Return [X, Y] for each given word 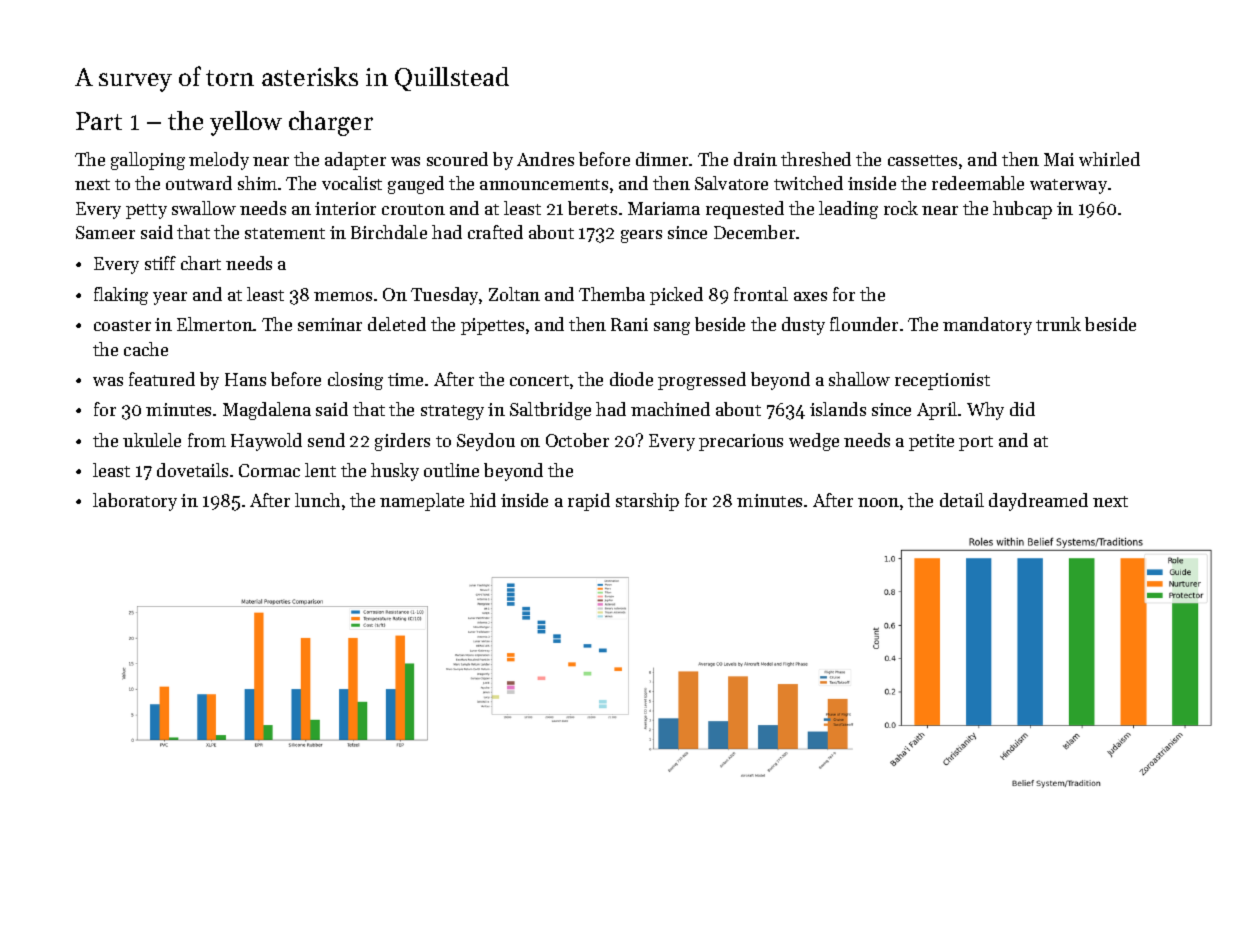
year [170, 298]
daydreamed [1038, 502]
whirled [1109, 159]
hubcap [1022, 210]
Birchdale [389, 232]
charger [331, 123]
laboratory [135, 502]
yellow [246, 123]
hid [483, 500]
